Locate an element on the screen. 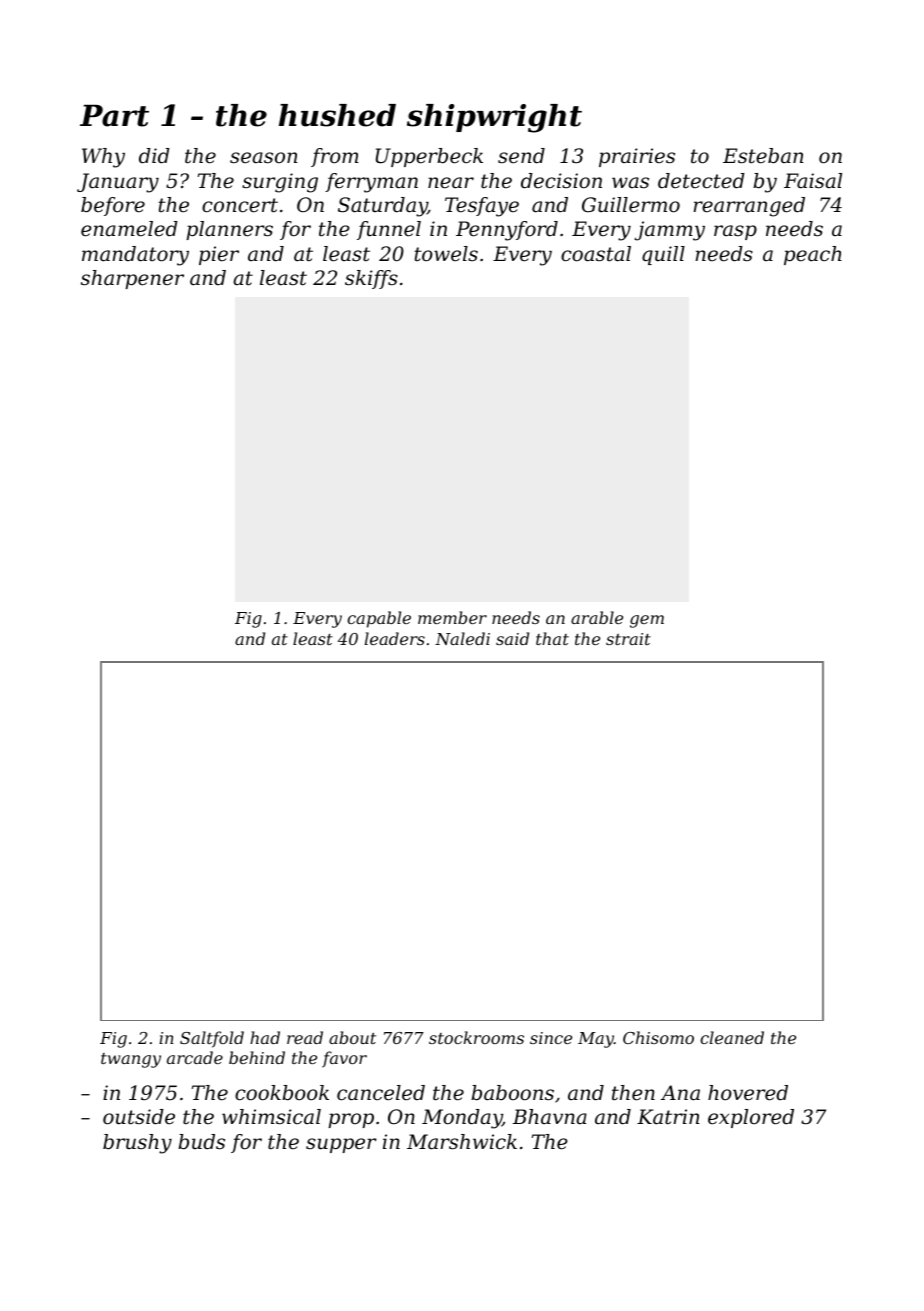 The width and height of the screenshot is (924, 1311). buds is located at coordinates (201, 1142).
